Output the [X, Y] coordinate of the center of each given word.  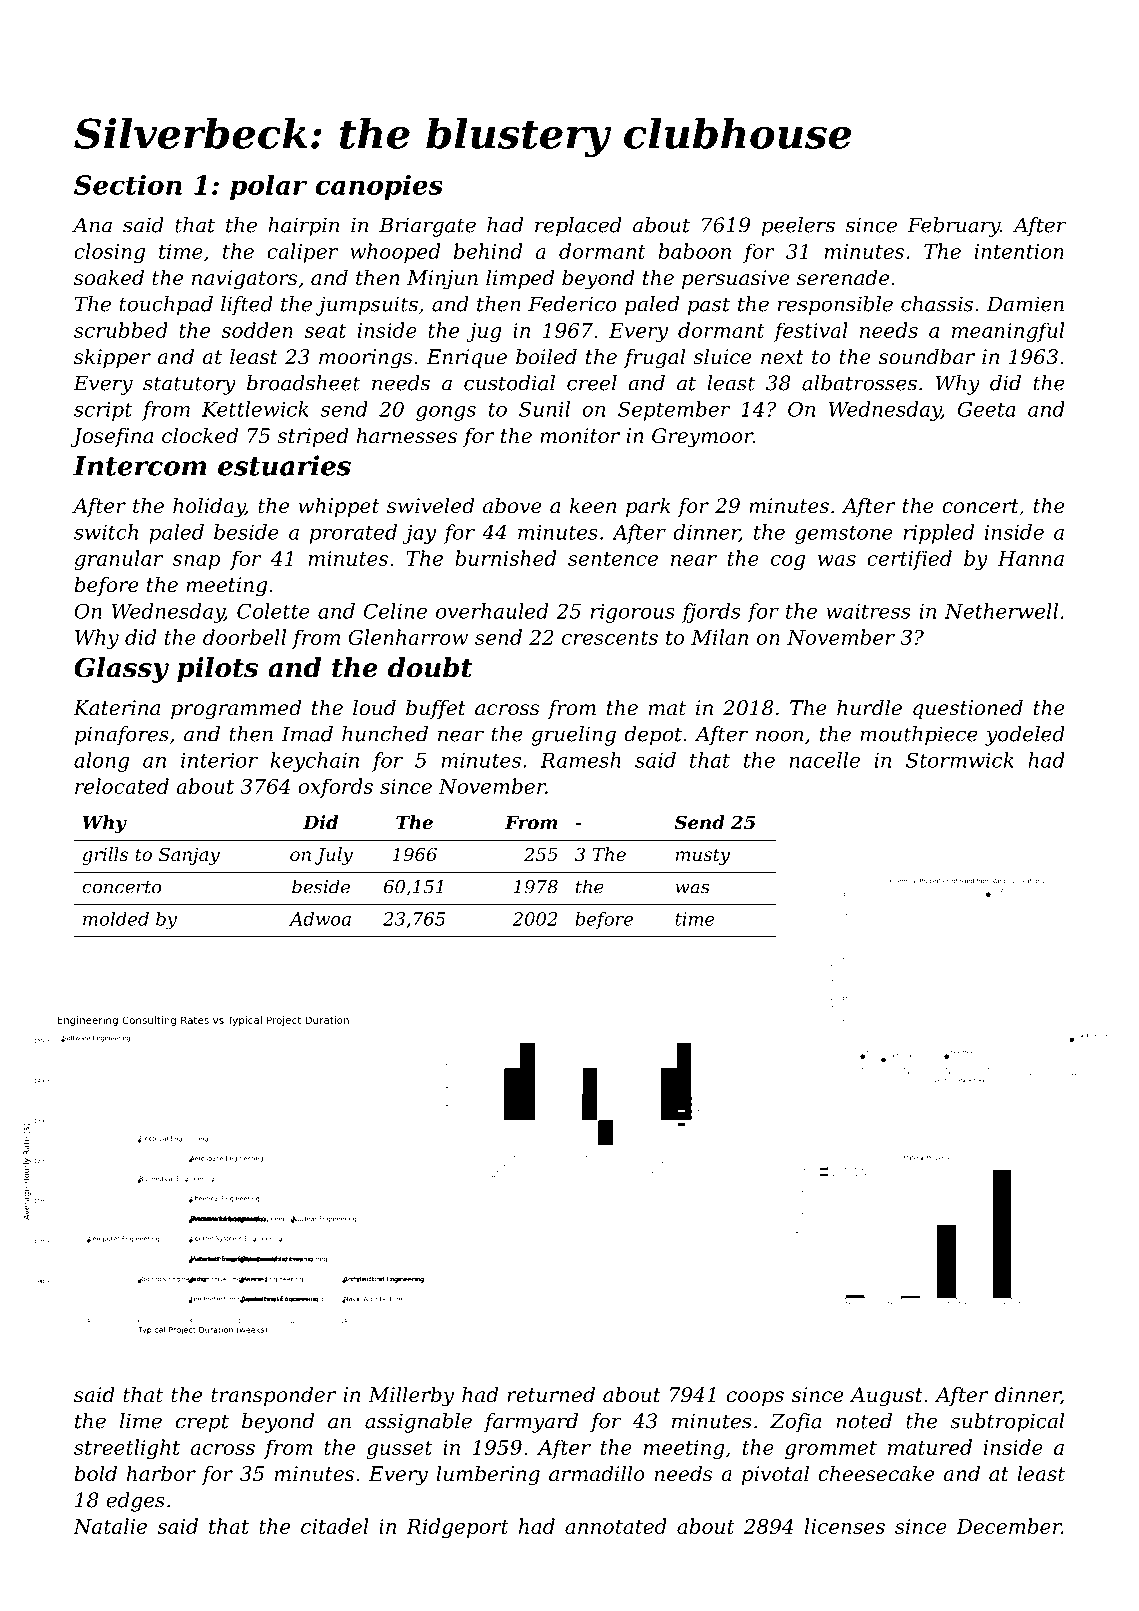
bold [95, 1473]
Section [128, 184]
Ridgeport [457, 1528]
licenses [845, 1526]
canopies [379, 187]
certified [909, 560]
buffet [436, 709]
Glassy [121, 670]
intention [1019, 251]
